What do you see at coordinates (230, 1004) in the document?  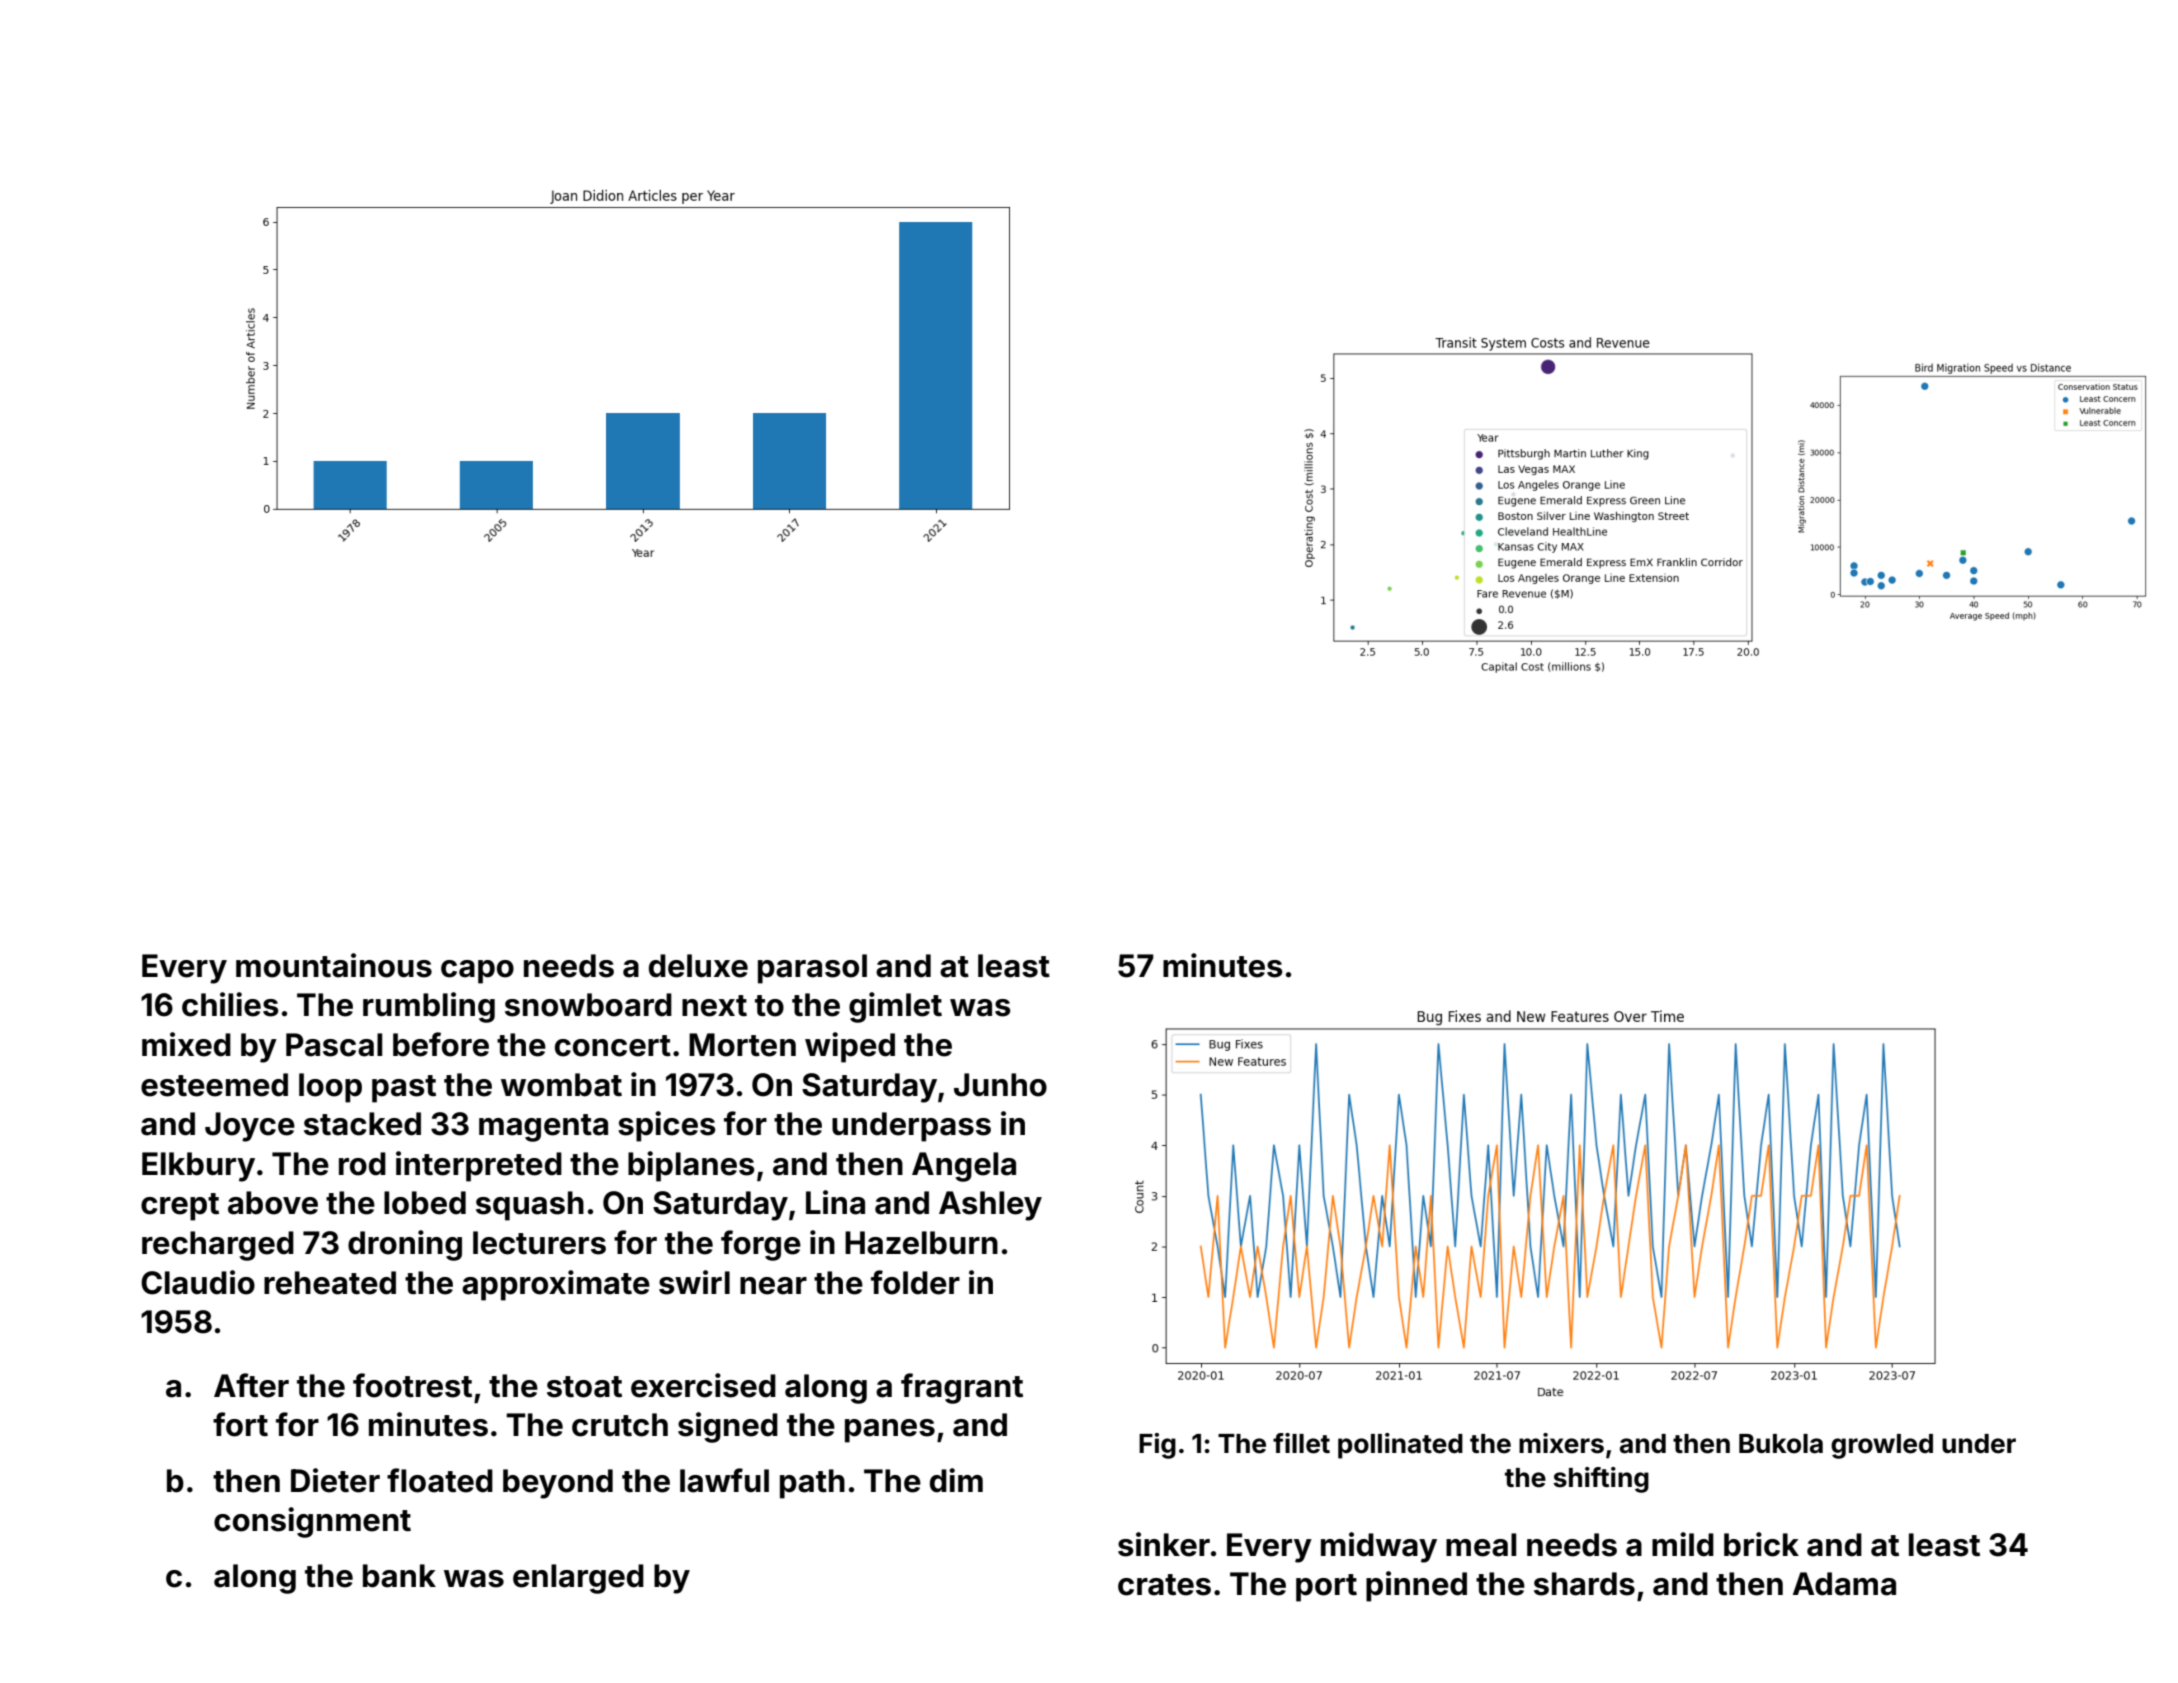 I see `chilies` at bounding box center [230, 1004].
